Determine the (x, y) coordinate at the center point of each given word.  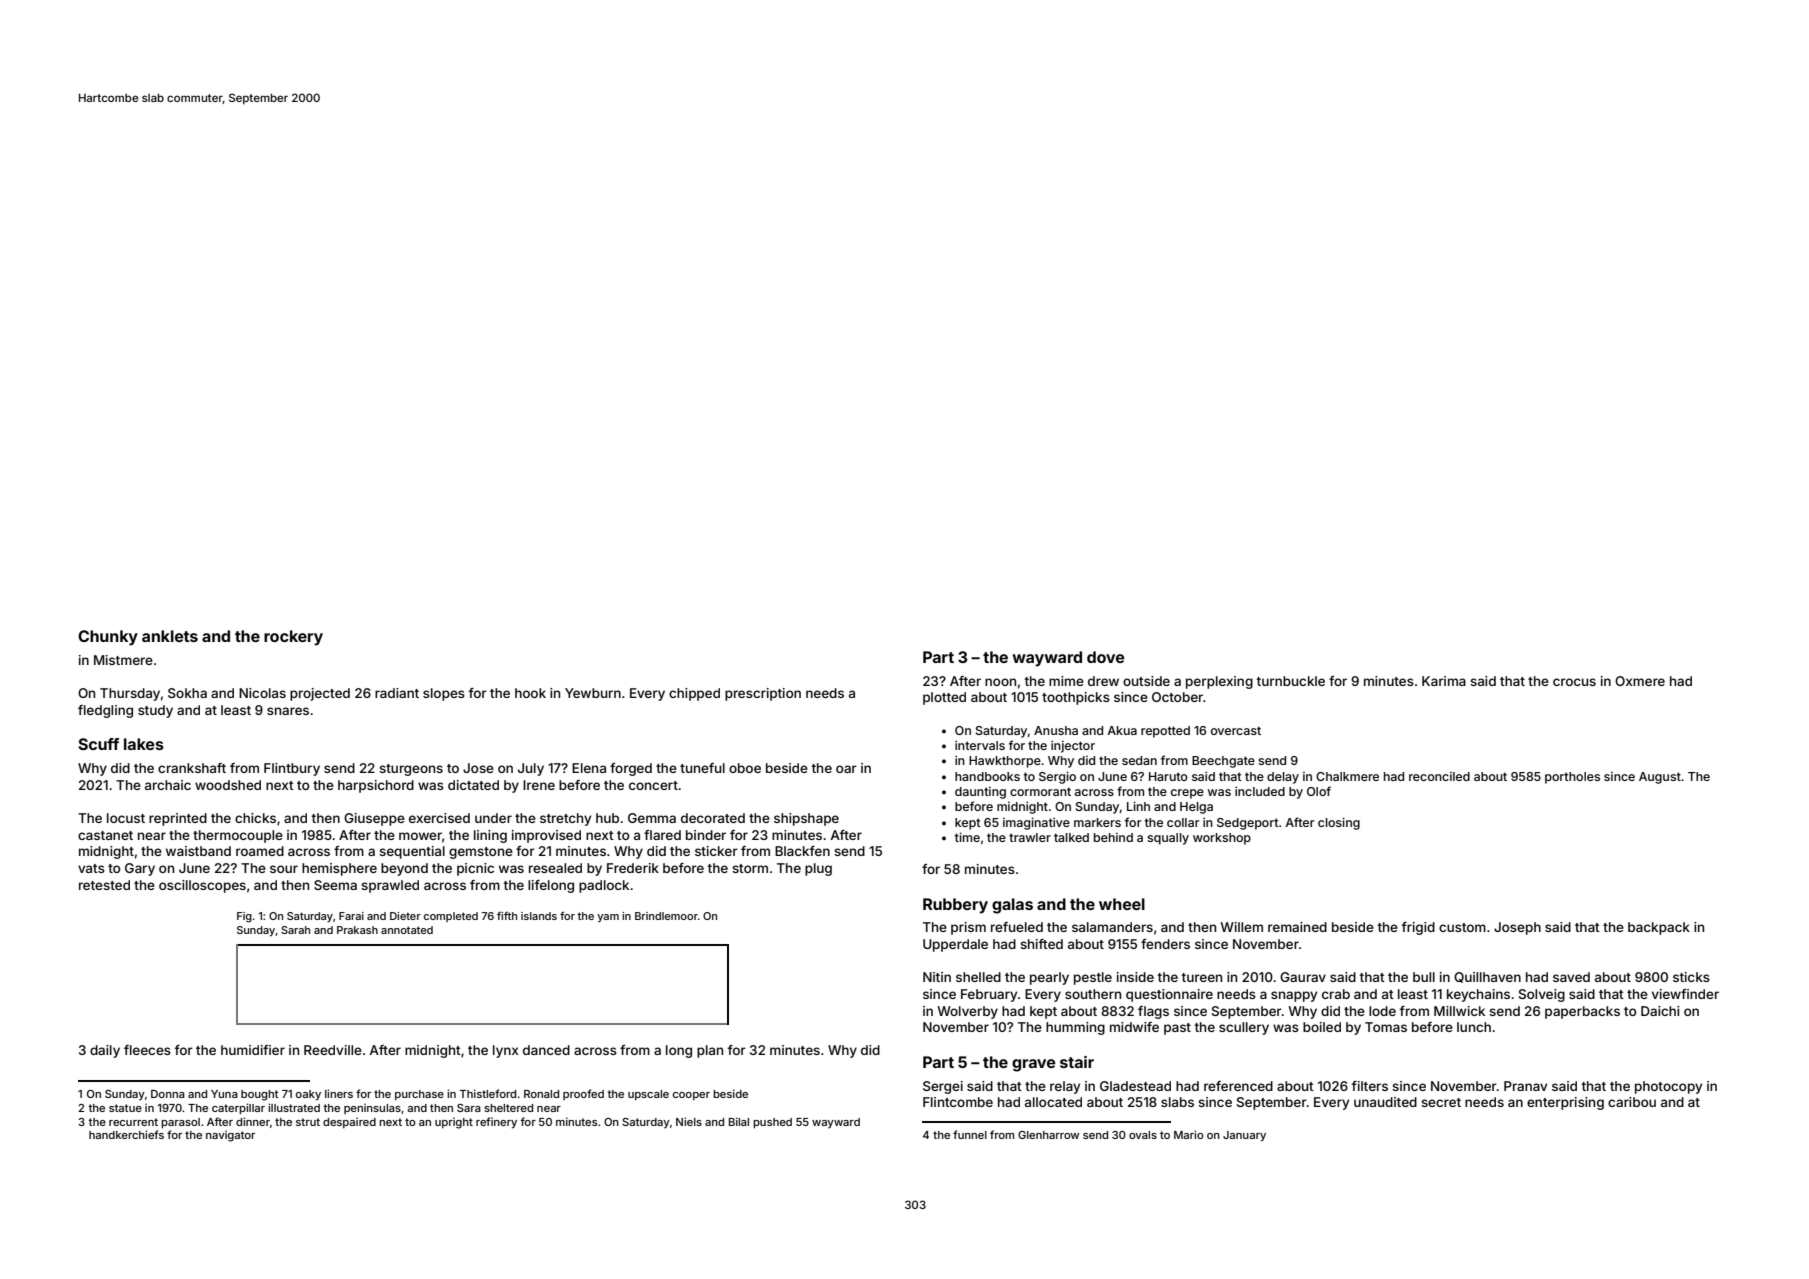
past (1177, 1029)
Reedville (333, 1050)
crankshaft (192, 768)
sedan (1139, 760)
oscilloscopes (202, 886)
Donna (168, 1094)
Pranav (1525, 1086)
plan (710, 1051)
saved (1571, 977)
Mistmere (123, 660)
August (1660, 778)
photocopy (1668, 1087)
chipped (694, 694)
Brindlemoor (666, 916)
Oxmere (1640, 681)
